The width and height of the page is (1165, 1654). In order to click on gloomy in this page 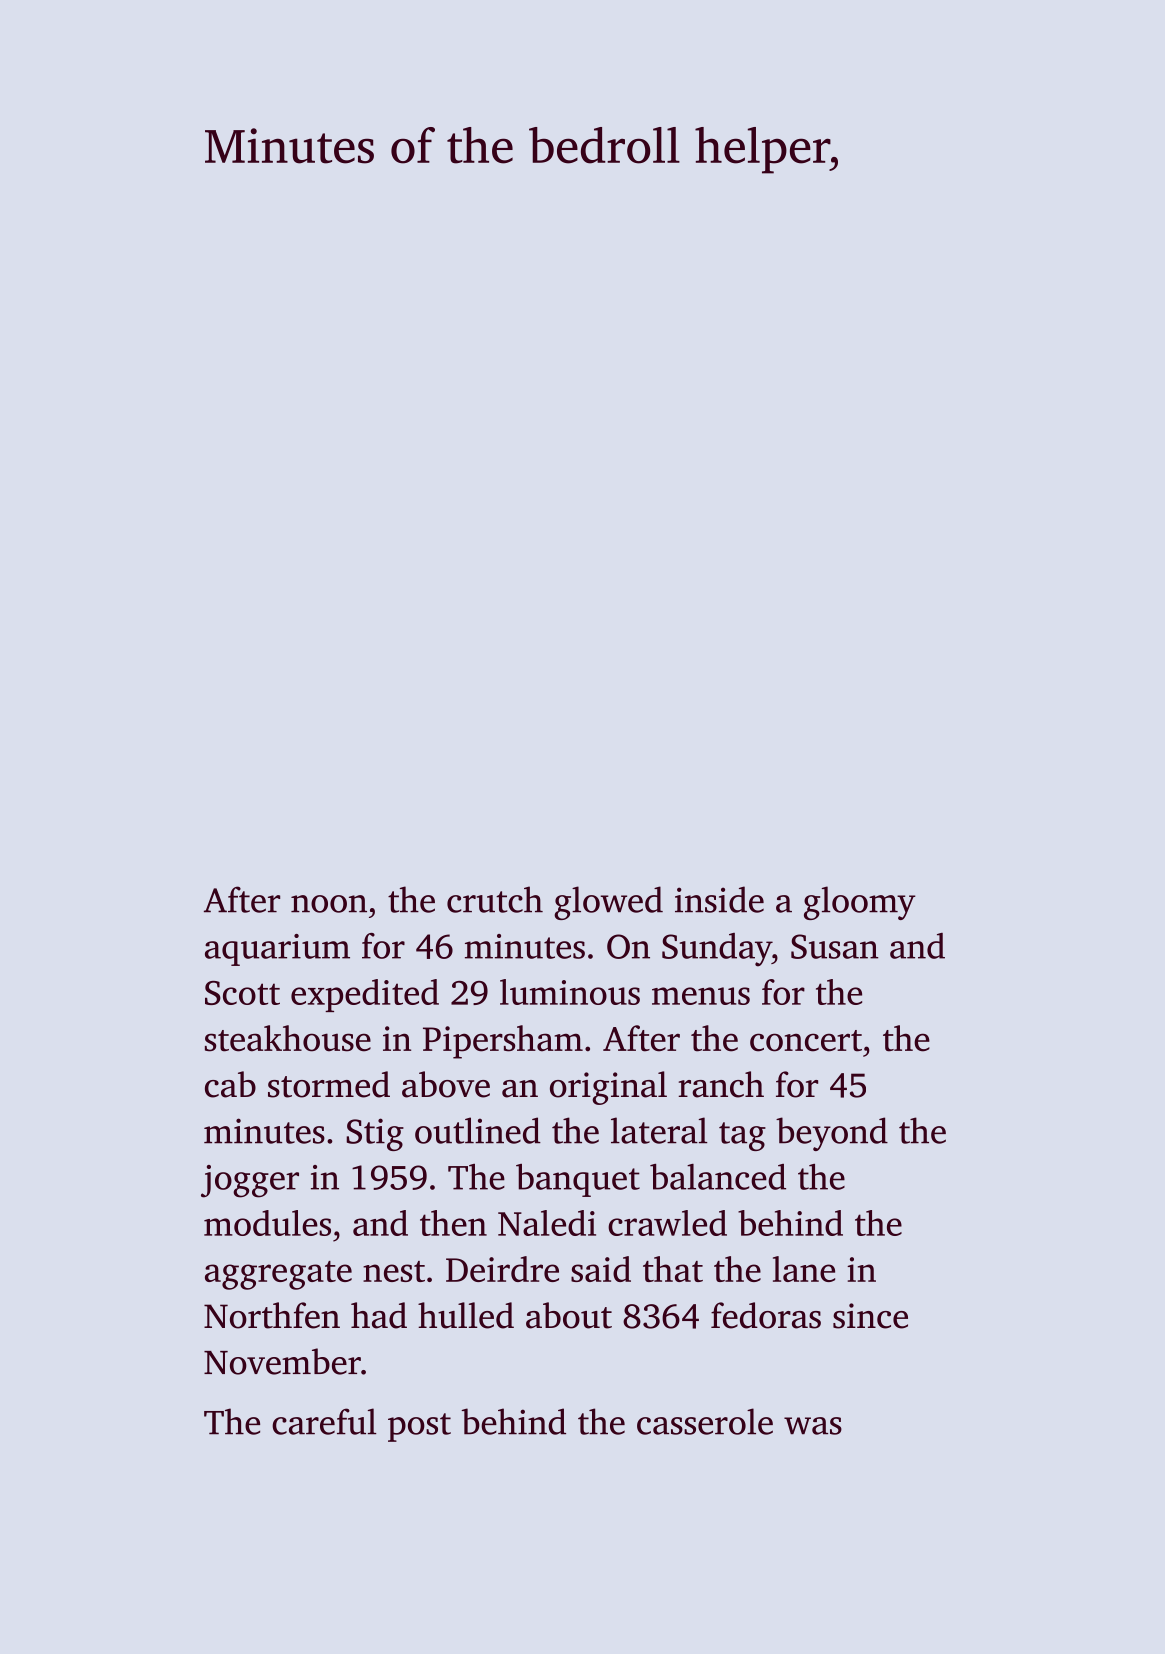, I will do `click(860, 903)`.
